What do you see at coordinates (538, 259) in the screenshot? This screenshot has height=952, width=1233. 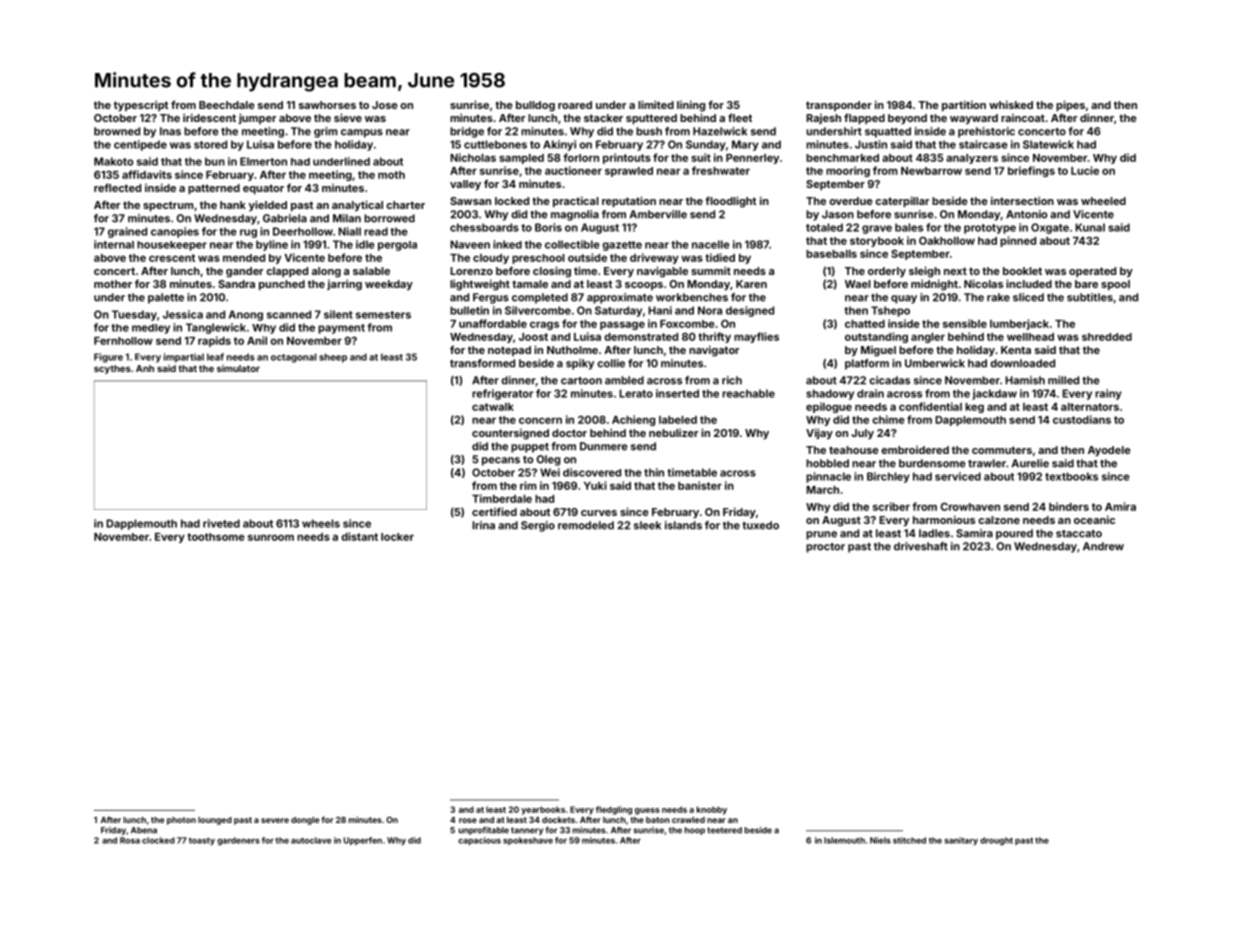 I see `preschool` at bounding box center [538, 259].
